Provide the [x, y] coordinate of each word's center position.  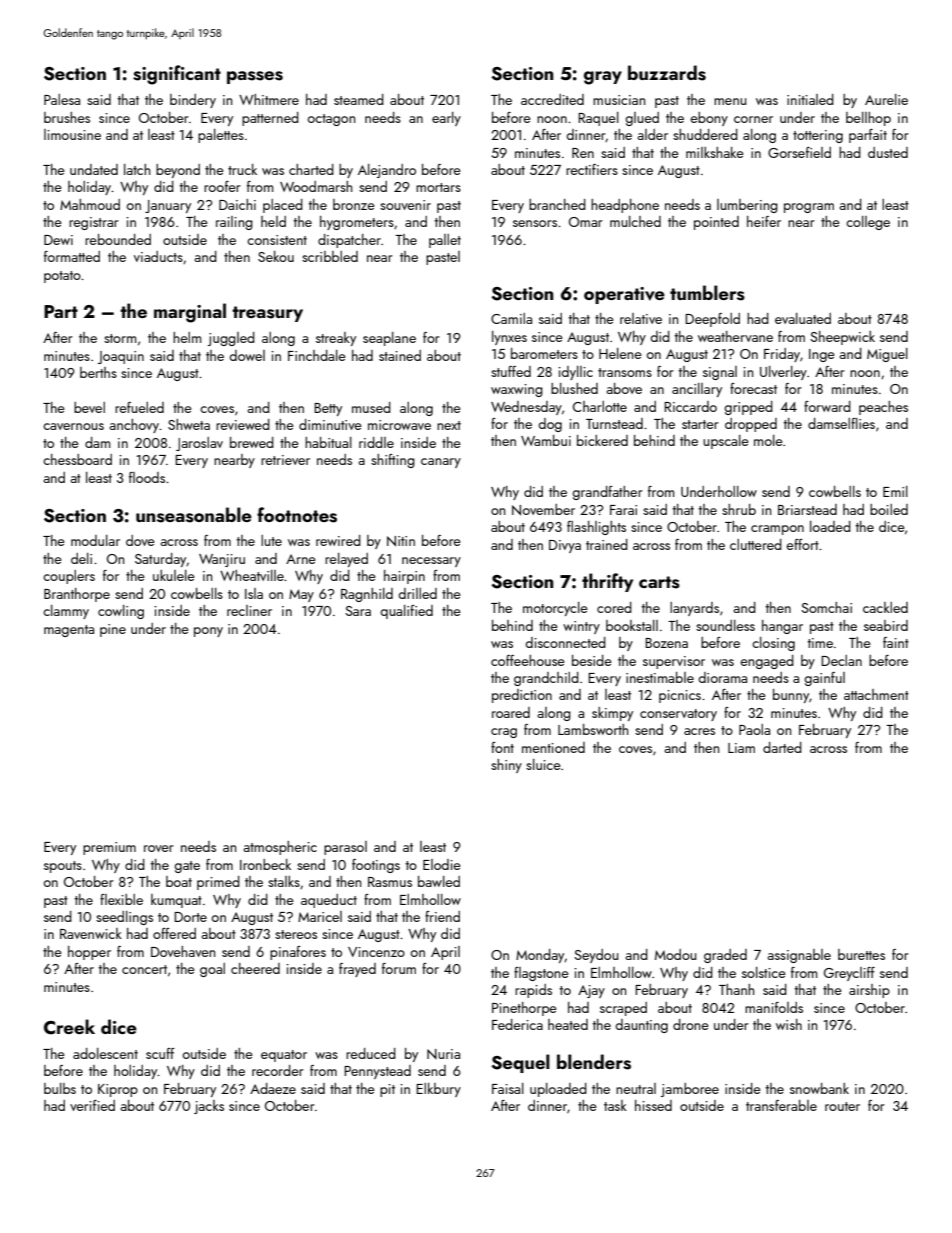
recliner [249, 610]
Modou [675, 954]
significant [177, 75]
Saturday [161, 560]
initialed [810, 99]
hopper [89, 953]
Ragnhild [367, 595]
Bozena [666, 643]
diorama [722, 677]
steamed [359, 99]
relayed [346, 560]
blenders [594, 1062]
